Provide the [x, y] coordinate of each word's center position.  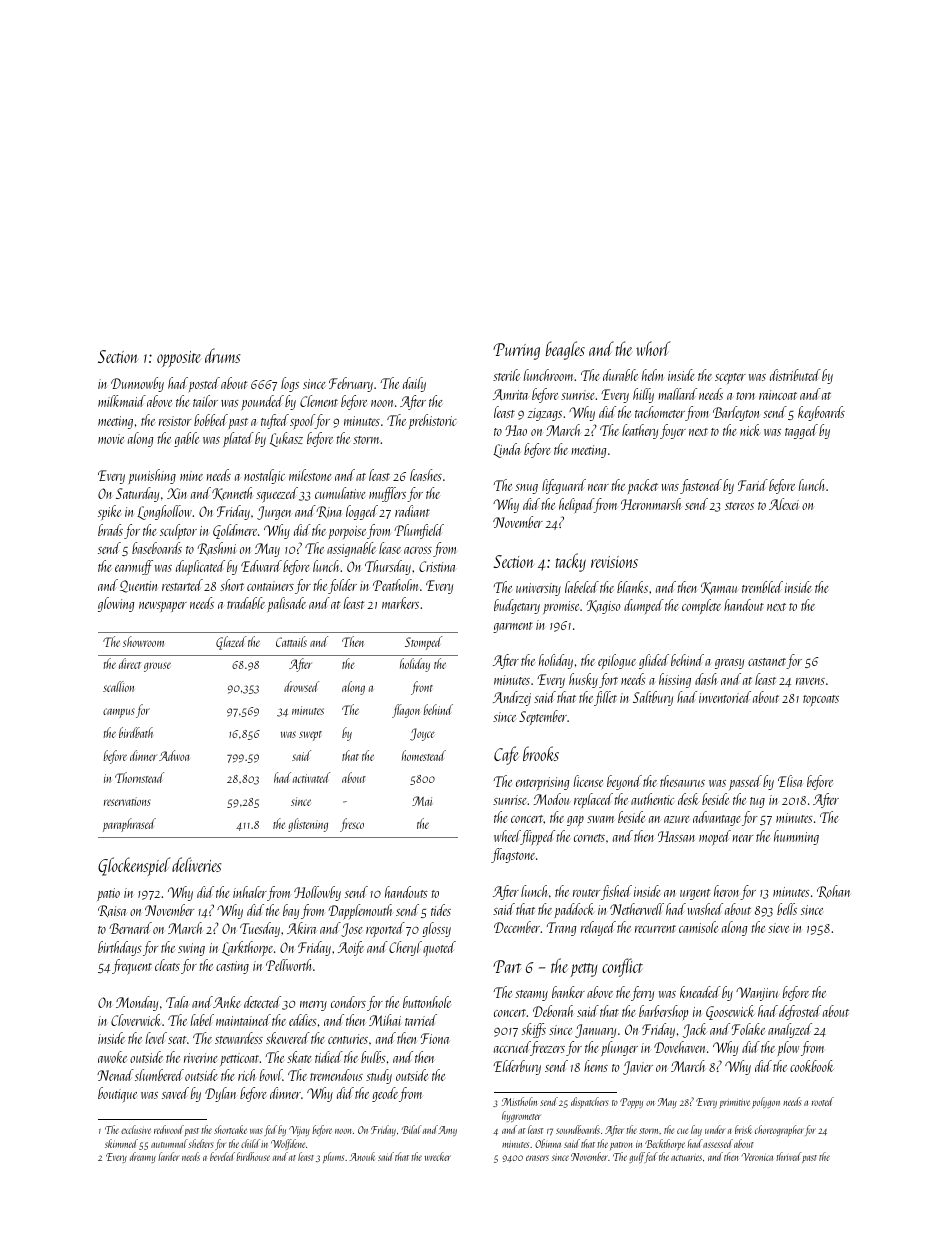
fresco [352, 825]
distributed [795, 375]
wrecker [438, 1156]
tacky [571, 562]
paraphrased [129, 825]
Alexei [784, 504]
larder [169, 1156]
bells [787, 909]
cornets [589, 838]
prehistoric [433, 421]
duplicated [200, 567]
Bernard [130, 928]
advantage [717, 818]
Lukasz [286, 439]
